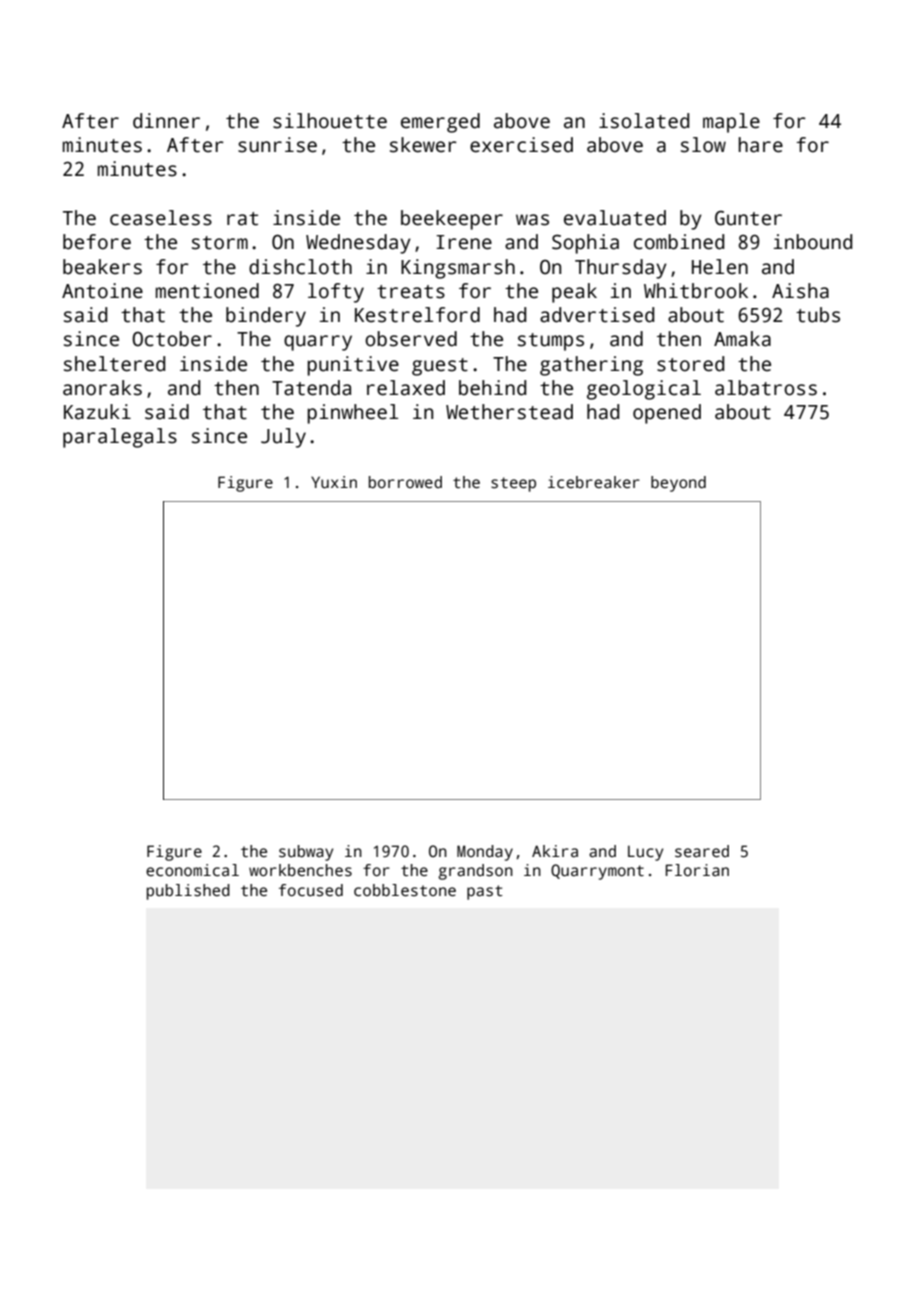 The width and height of the screenshot is (924, 1308). I want to click on mentioned, so click(207, 291).
